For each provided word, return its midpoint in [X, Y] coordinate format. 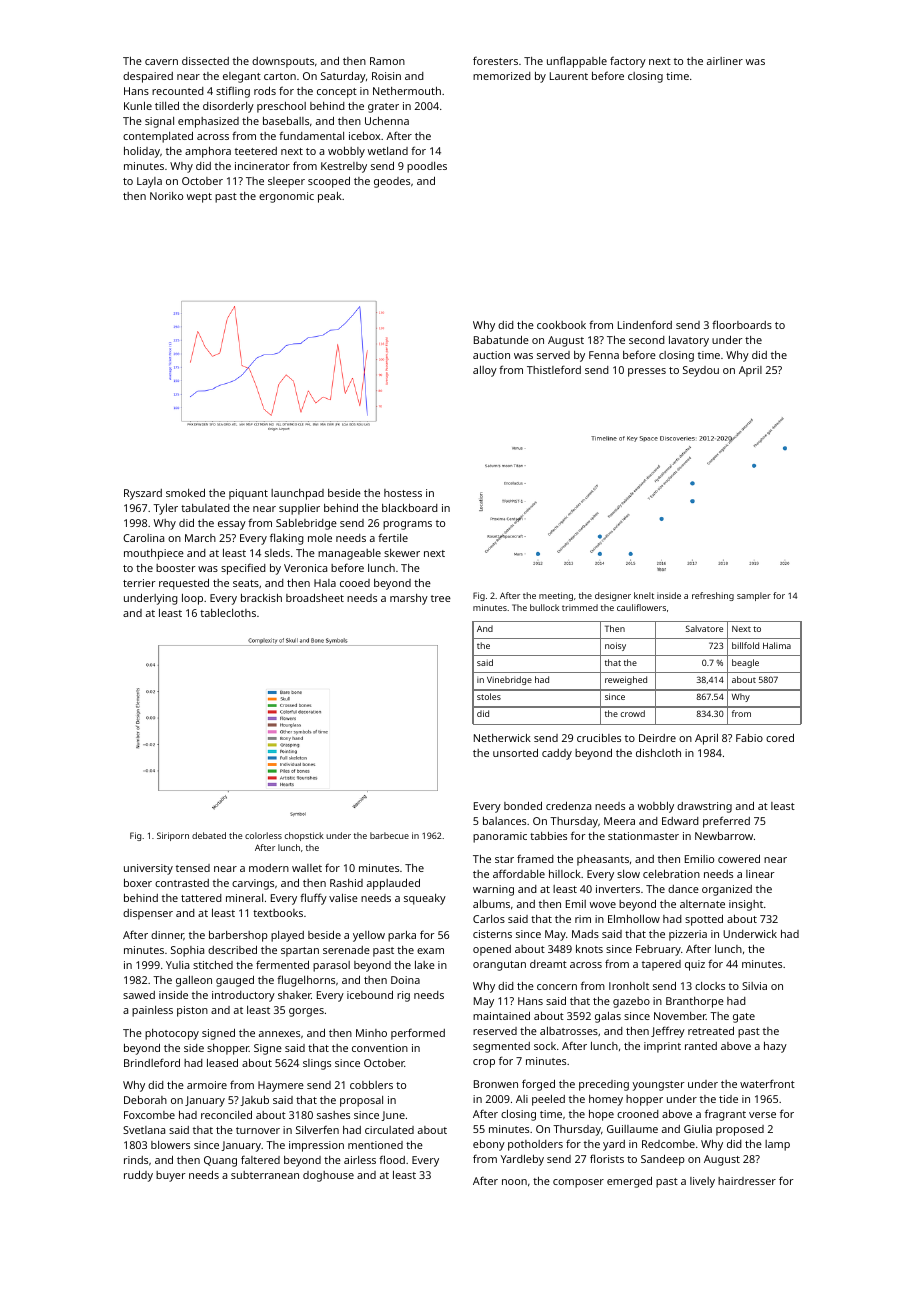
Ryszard [143, 494]
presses [647, 372]
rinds [136, 1160]
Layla [149, 182]
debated [209, 835]
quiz [695, 965]
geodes [392, 182]
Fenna [604, 355]
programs [407, 525]
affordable [519, 873]
